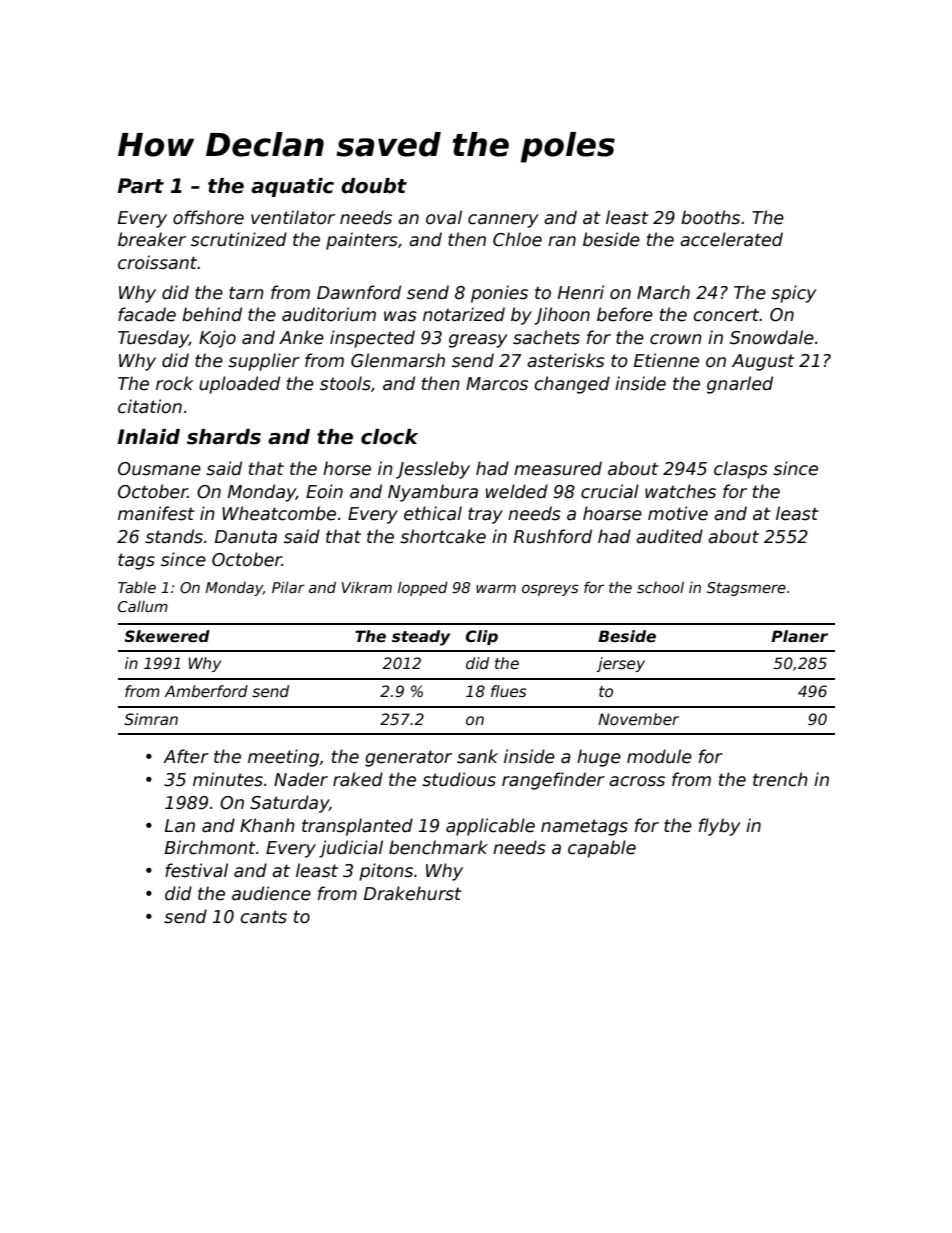 The image size is (952, 1233). Describe the element at coordinates (141, 186) in the page. I see `Part` at that location.
